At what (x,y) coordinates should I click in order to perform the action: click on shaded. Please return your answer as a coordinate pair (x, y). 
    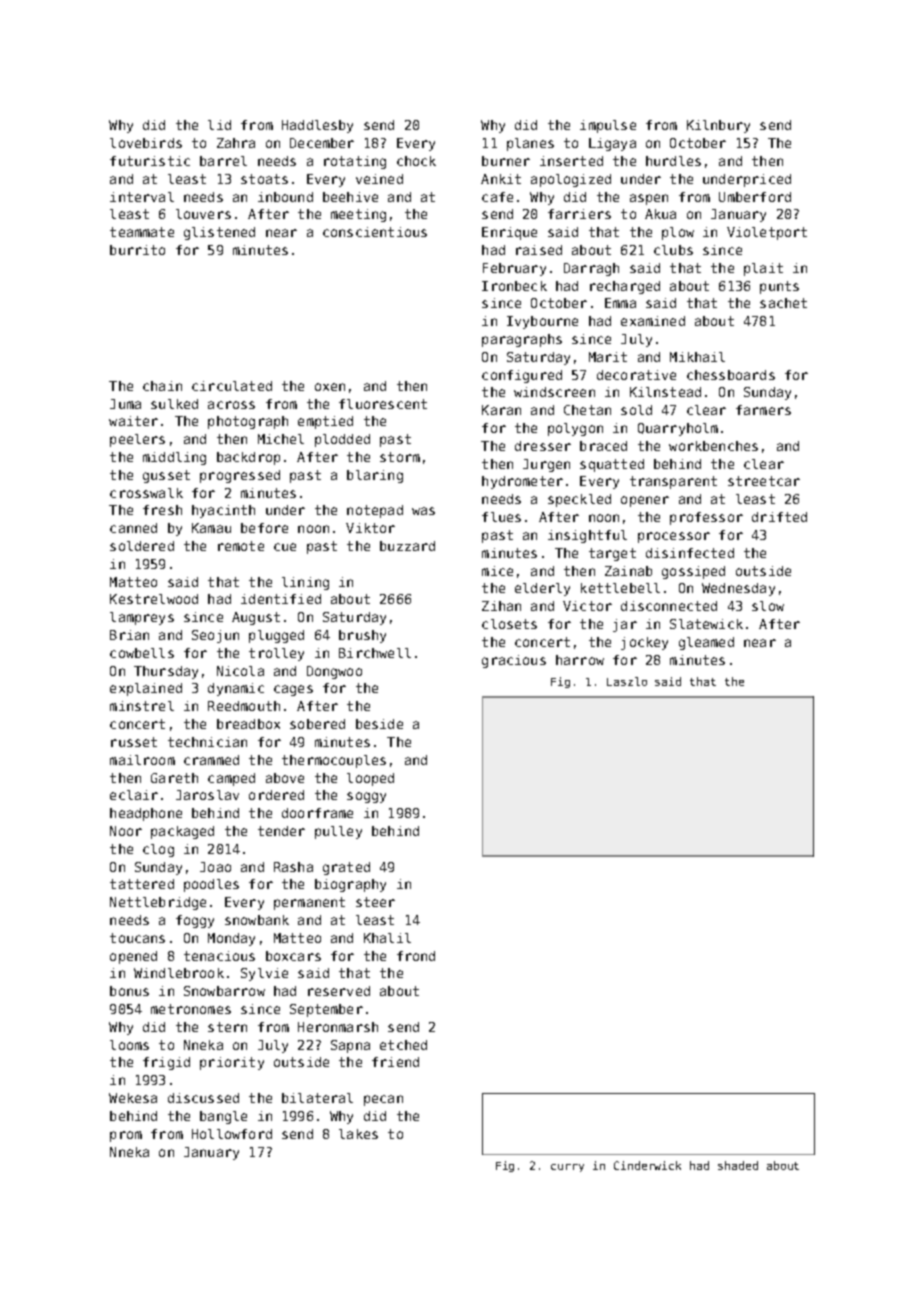
    Looking at the image, I should click on (738, 1165).
